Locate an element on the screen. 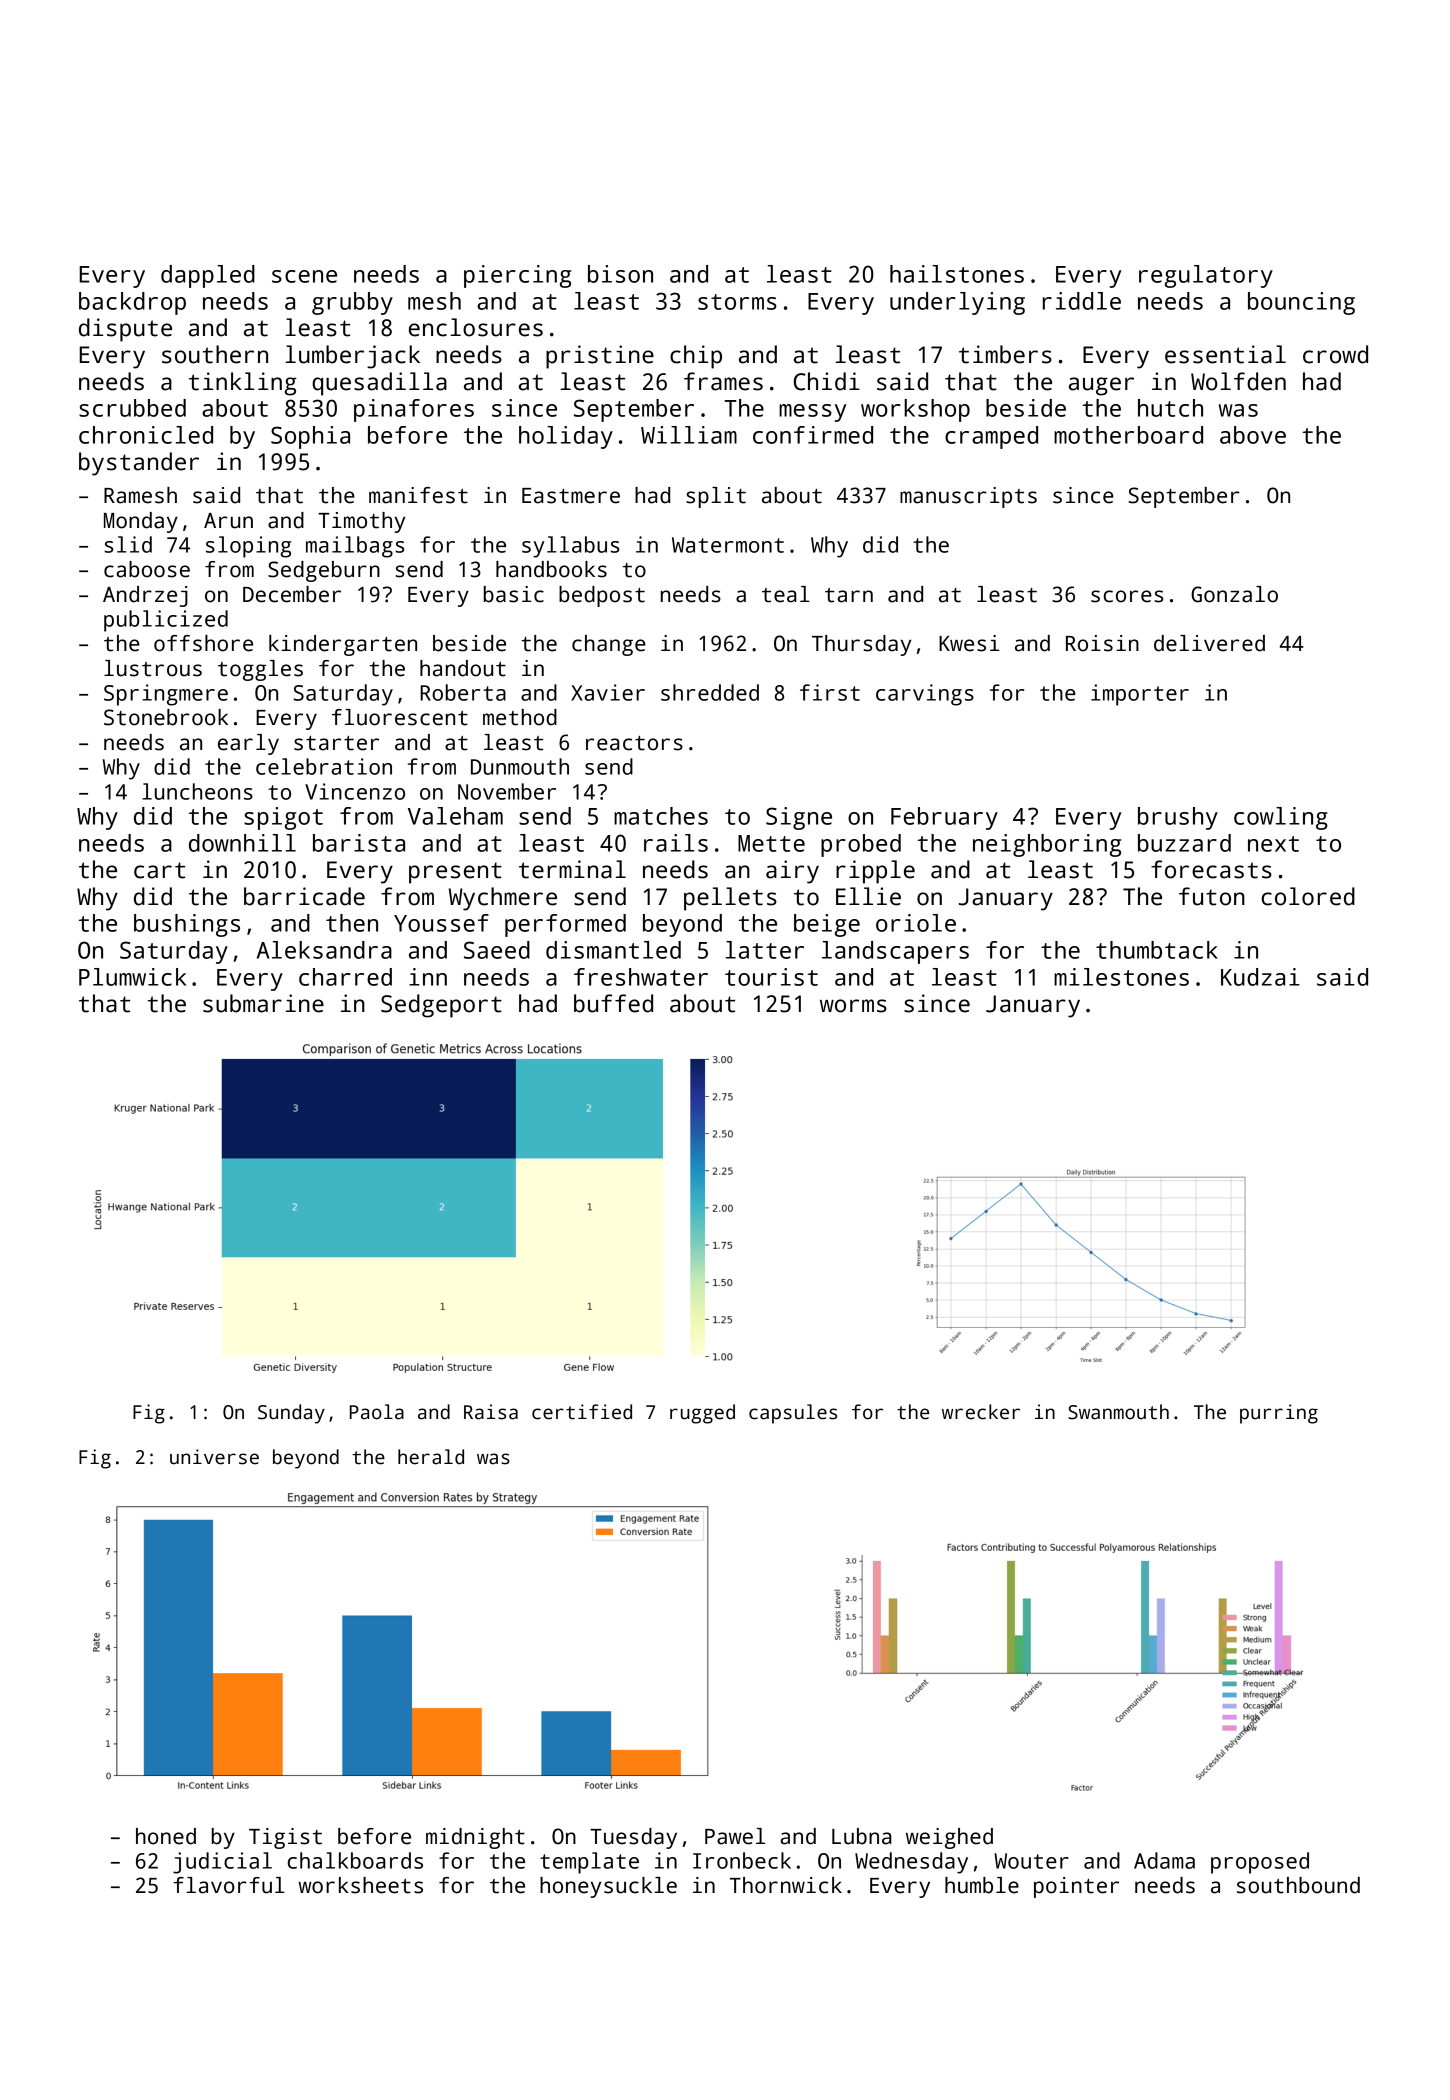  Sedgeport is located at coordinates (441, 1006).
